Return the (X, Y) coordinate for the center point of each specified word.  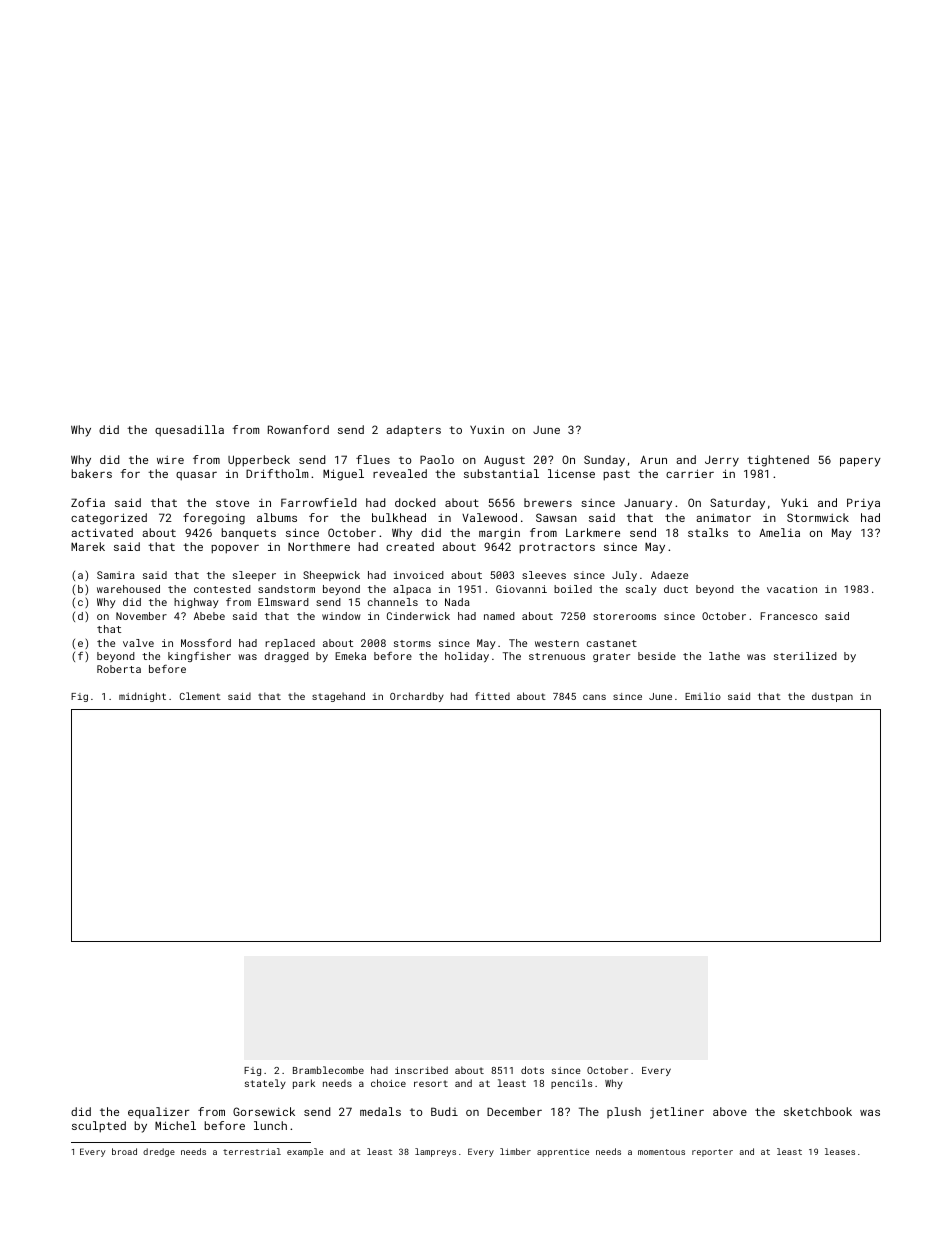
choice (388, 1083)
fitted (492, 696)
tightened (778, 461)
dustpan (832, 697)
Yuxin (487, 429)
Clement (200, 696)
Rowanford (298, 429)
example (305, 1152)
